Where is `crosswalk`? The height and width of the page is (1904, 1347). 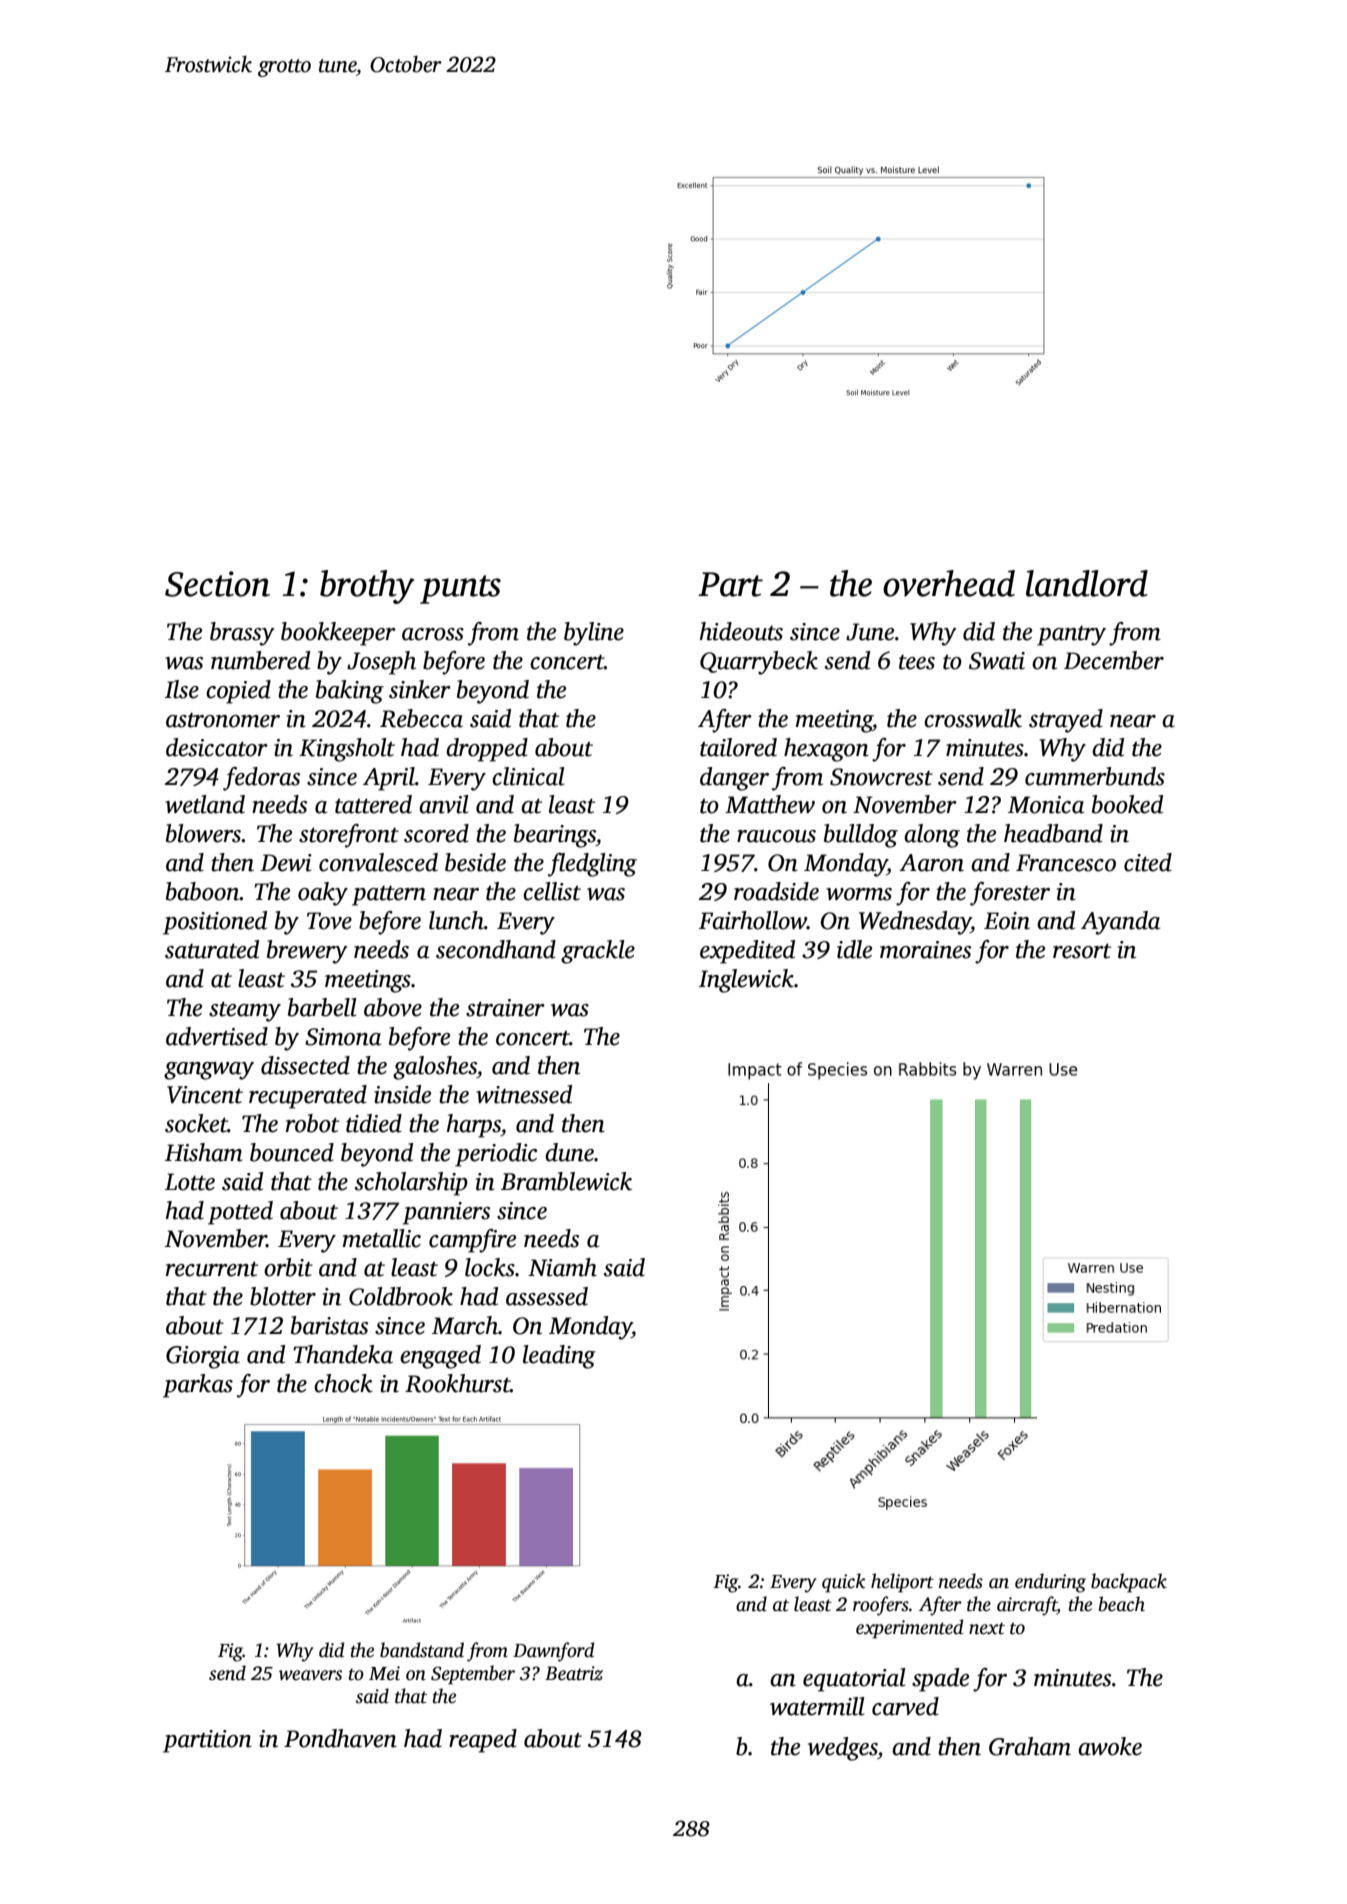 crosswalk is located at coordinates (973, 718).
